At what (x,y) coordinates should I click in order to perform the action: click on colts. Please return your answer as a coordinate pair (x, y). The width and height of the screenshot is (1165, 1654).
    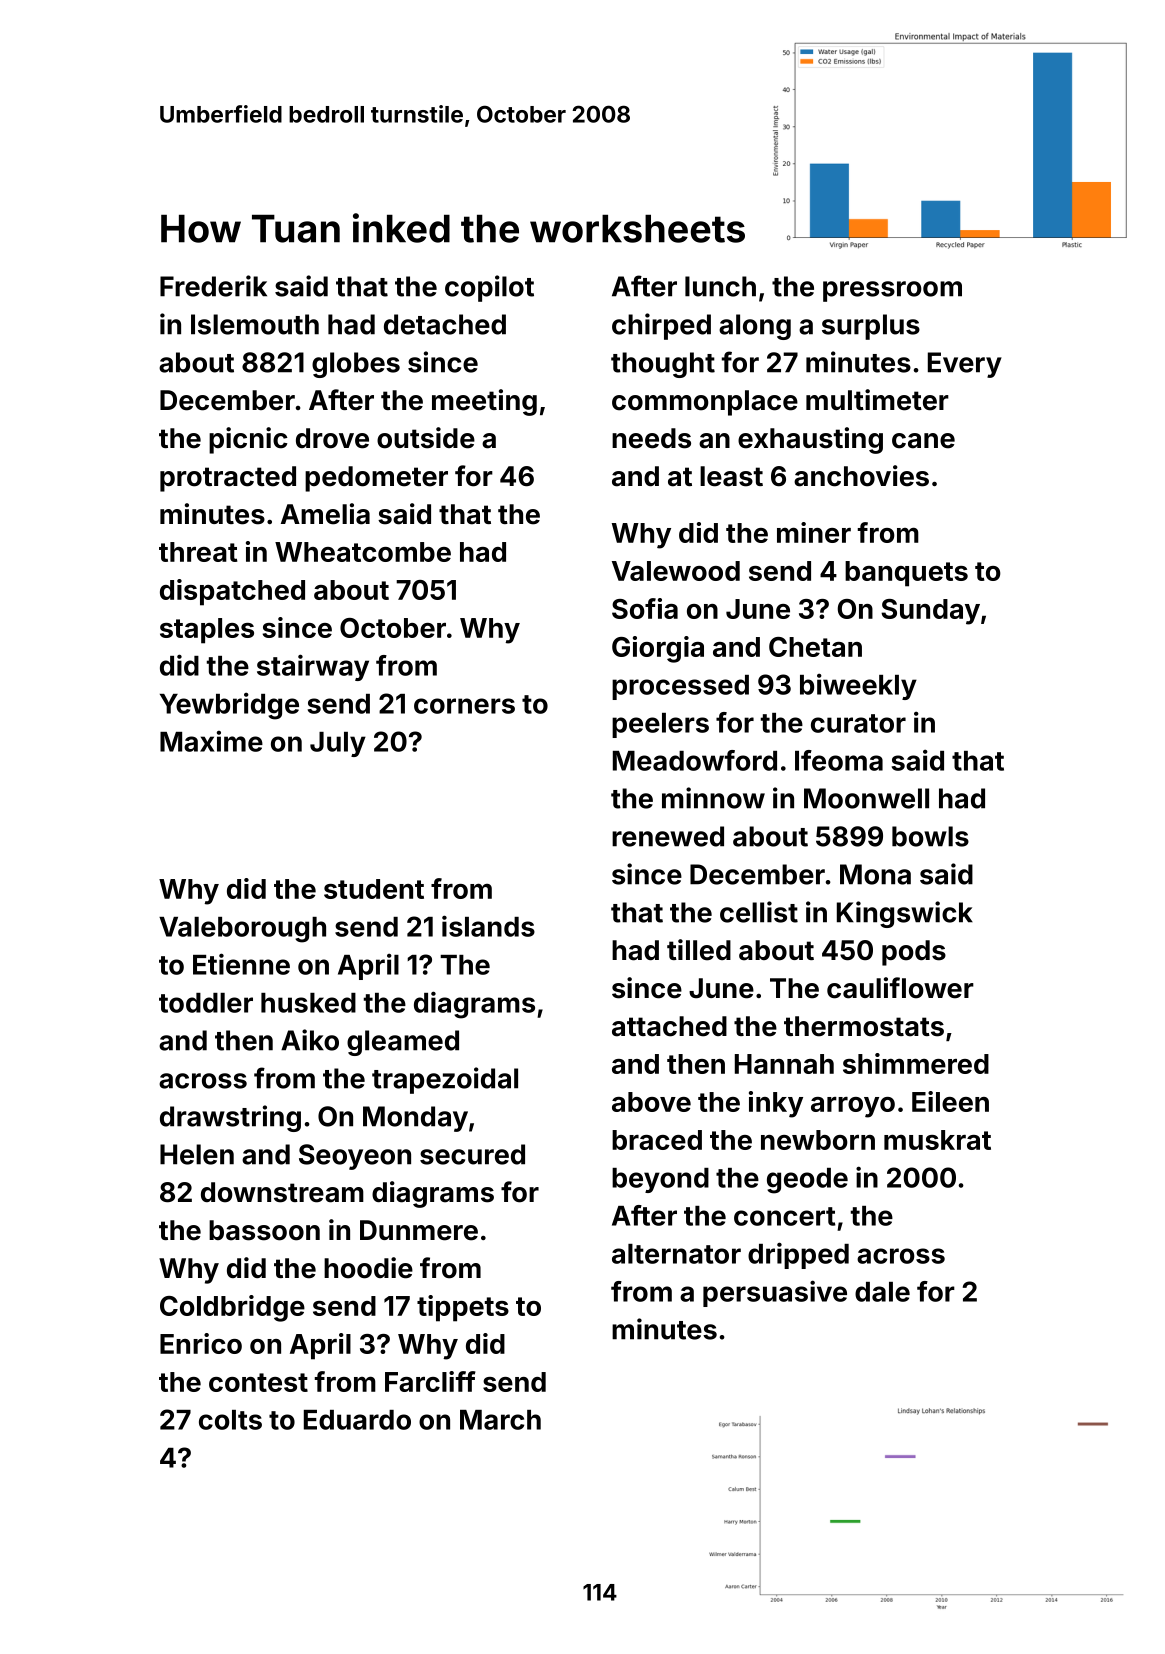
    Looking at the image, I should click on (230, 1420).
